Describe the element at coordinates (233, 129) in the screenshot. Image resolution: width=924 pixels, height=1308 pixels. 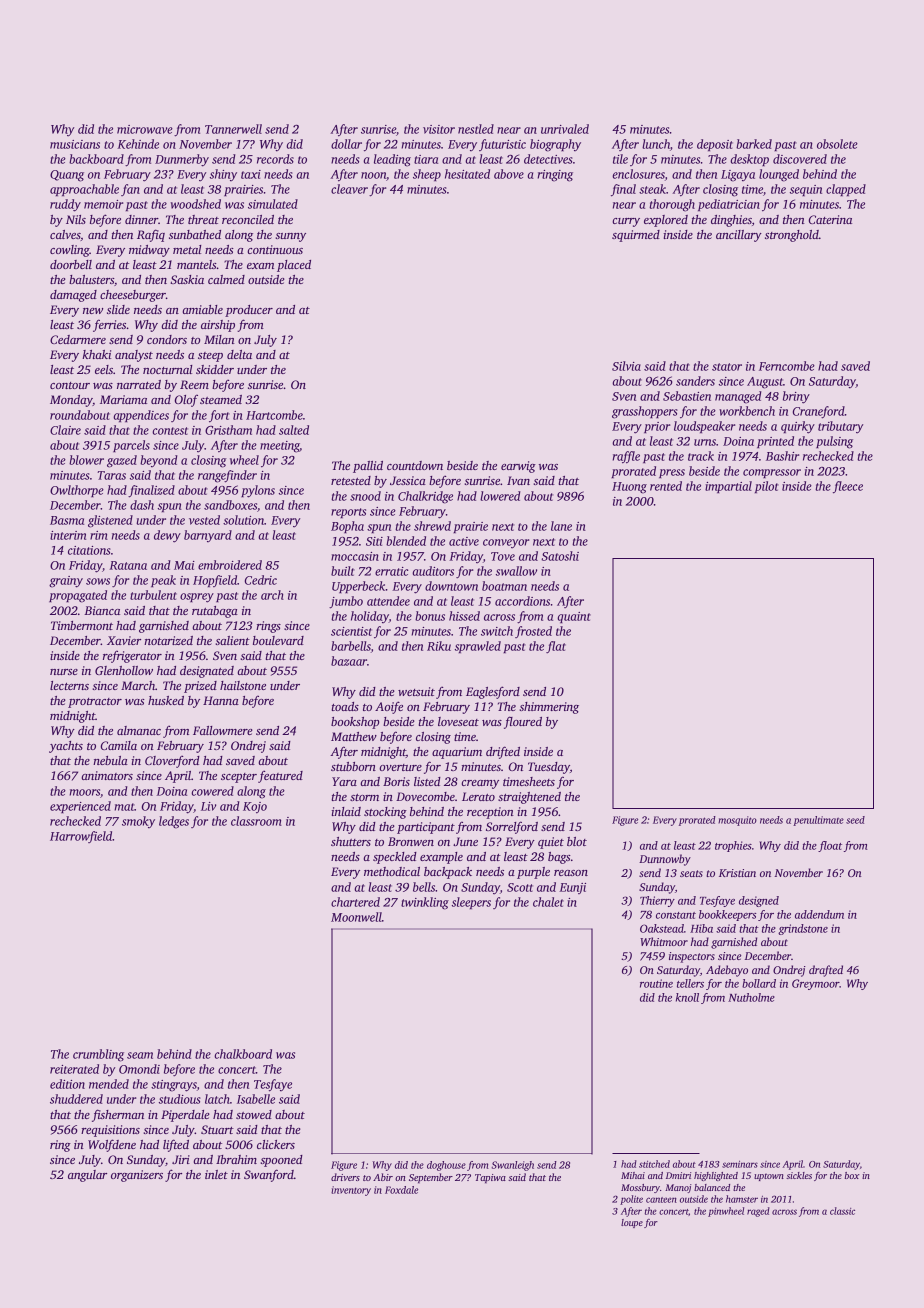
I see `Tannerwell` at that location.
